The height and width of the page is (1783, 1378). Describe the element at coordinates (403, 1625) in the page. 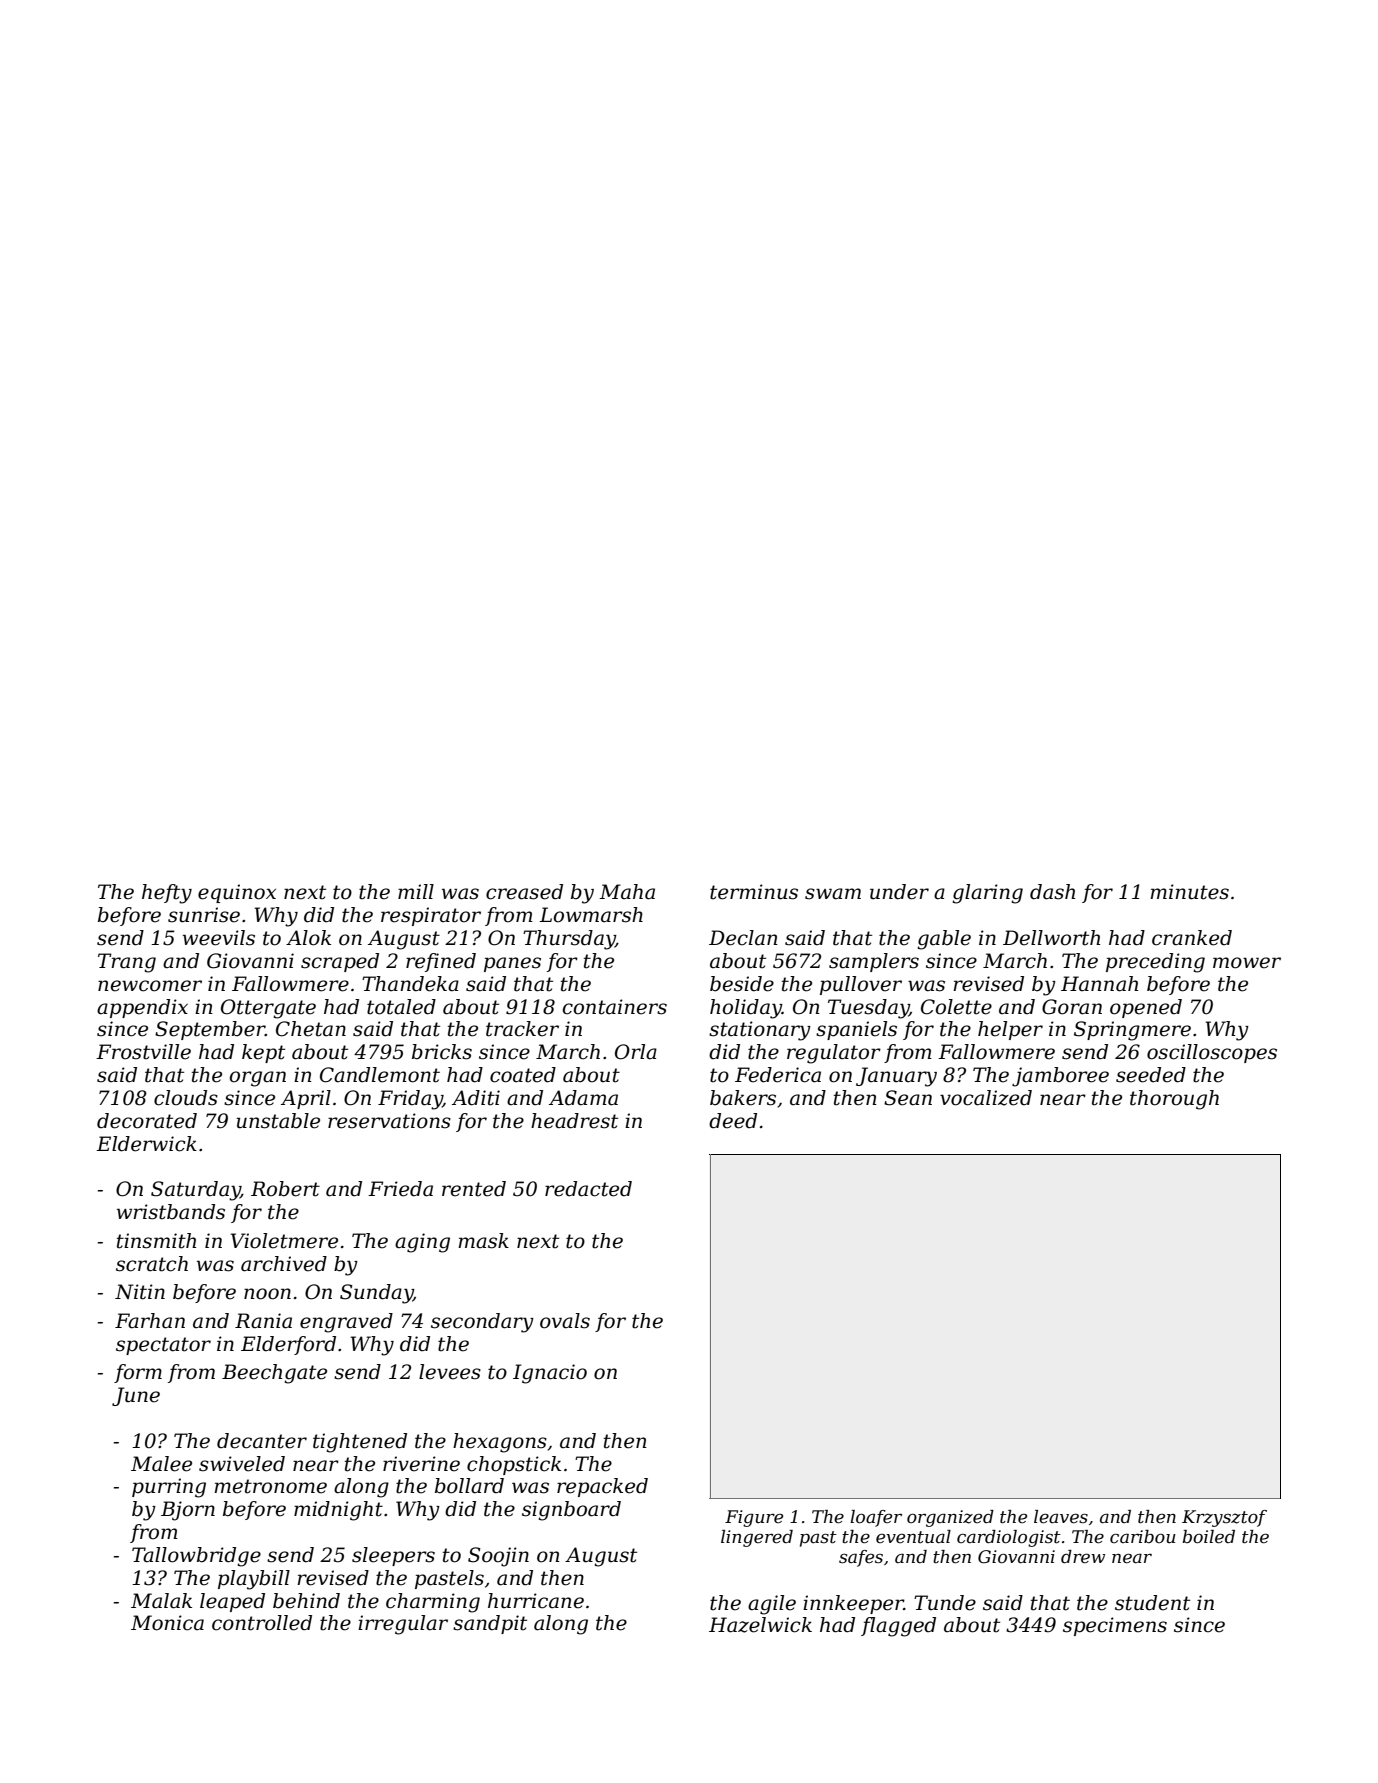

I see `irregular` at that location.
